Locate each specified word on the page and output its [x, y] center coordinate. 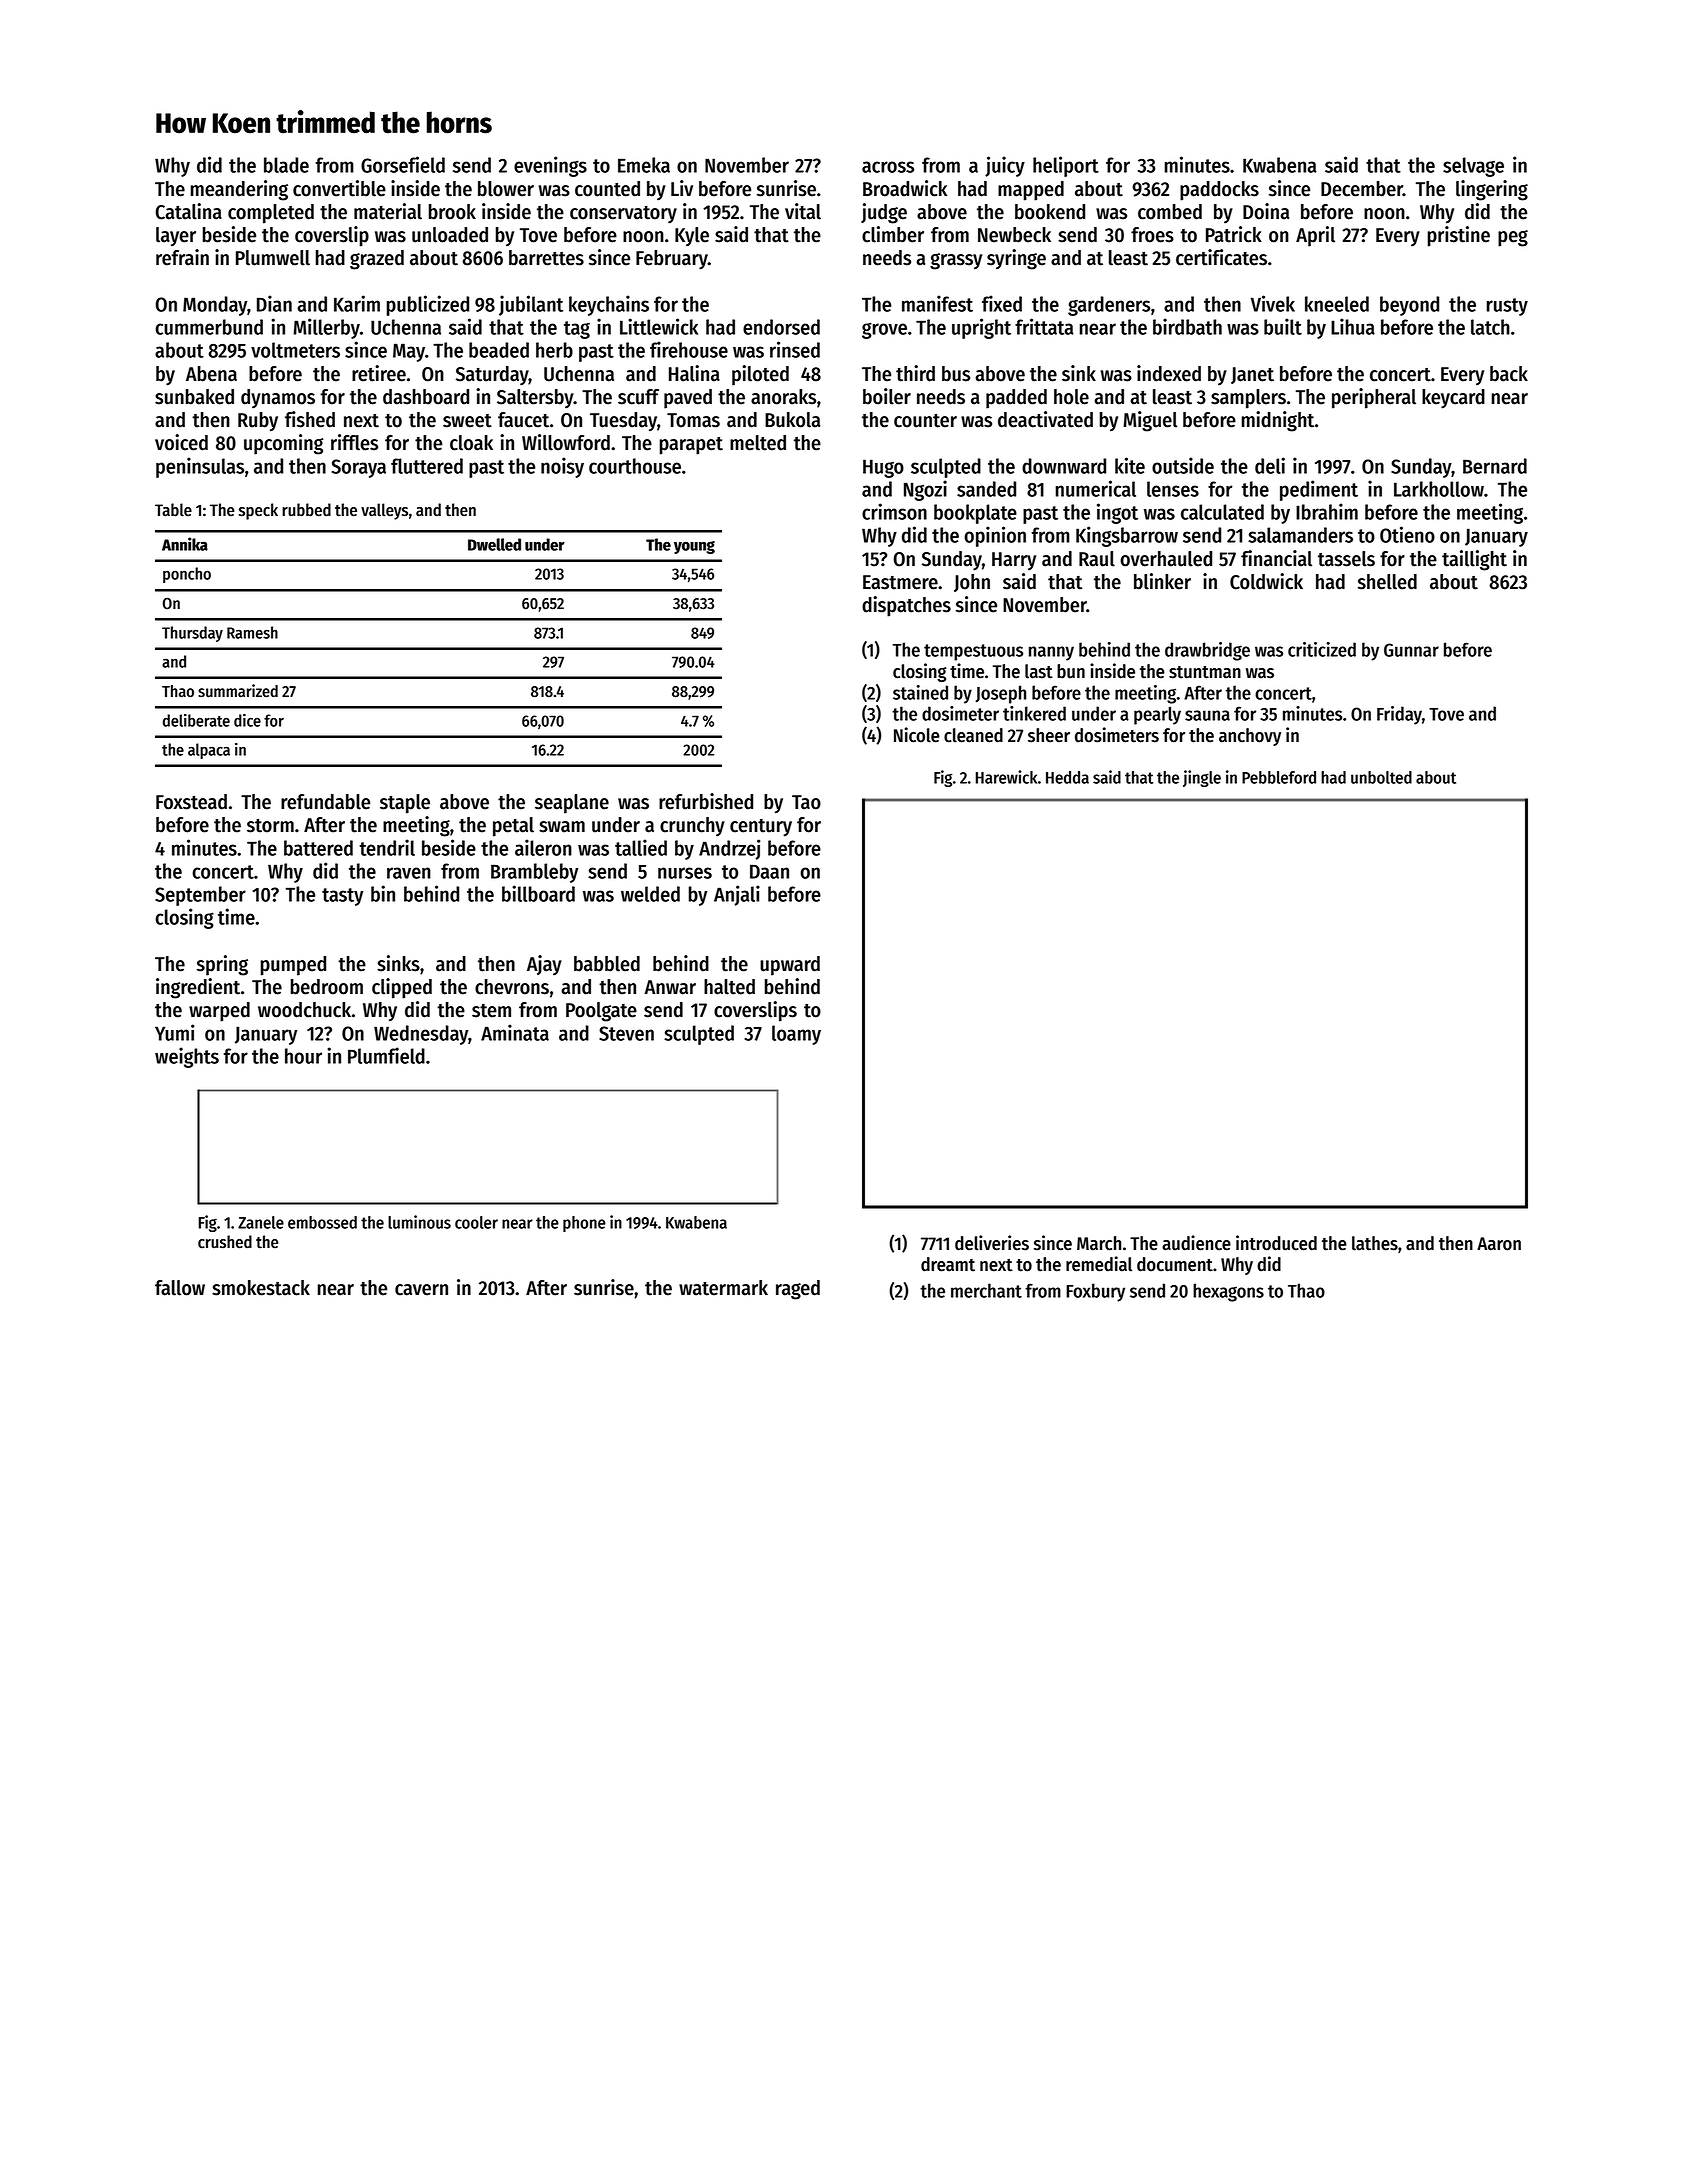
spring [222, 965]
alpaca [209, 751]
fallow [180, 1288]
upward [790, 966]
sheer [1049, 735]
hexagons [1228, 1292]
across [888, 167]
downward [1064, 466]
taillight [1474, 560]
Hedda [1067, 777]
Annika [185, 544]
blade [286, 165]
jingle [1202, 778]
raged [798, 1290]
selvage [1473, 167]
